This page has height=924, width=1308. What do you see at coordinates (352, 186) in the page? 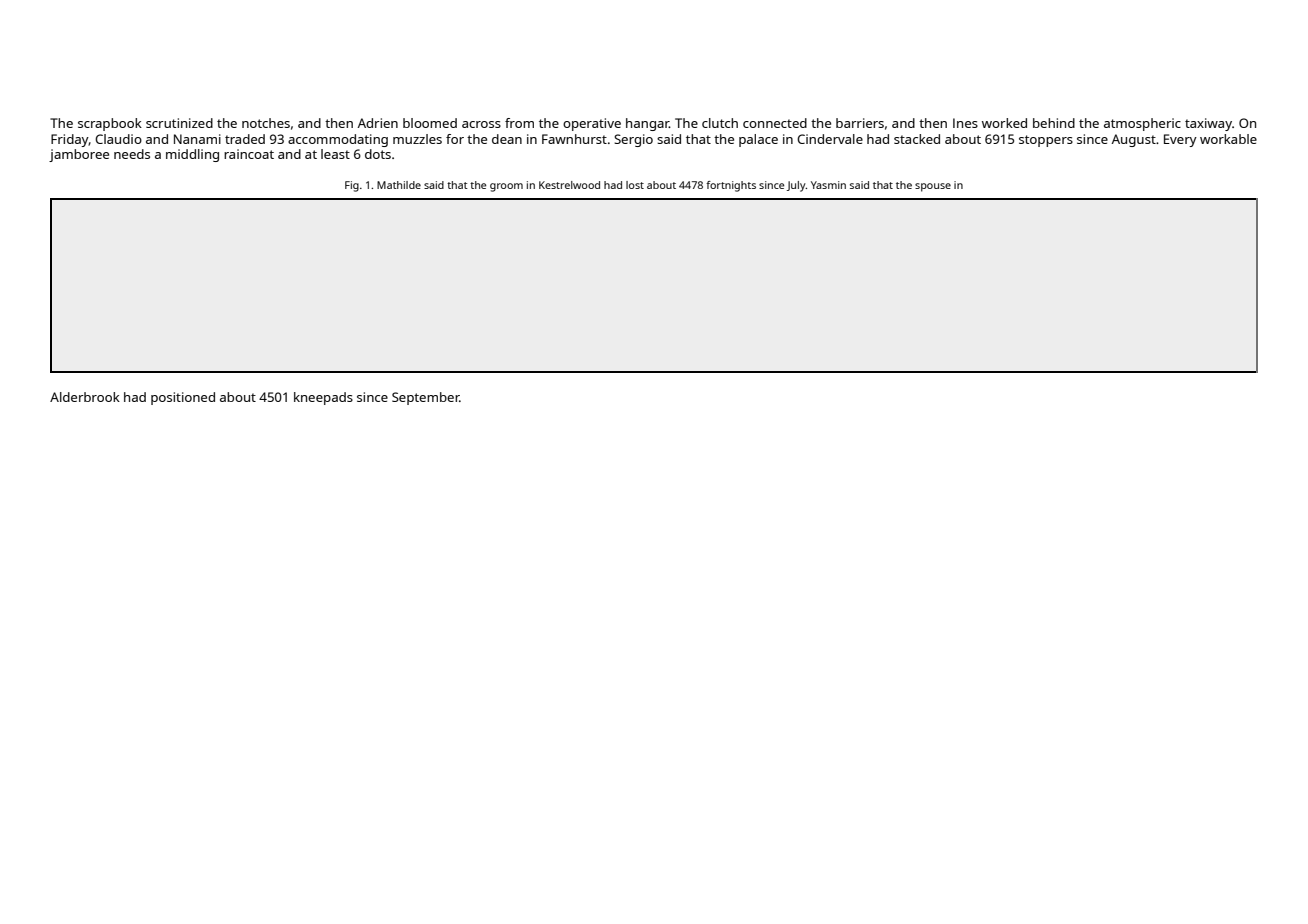
I see `Fig` at bounding box center [352, 186].
